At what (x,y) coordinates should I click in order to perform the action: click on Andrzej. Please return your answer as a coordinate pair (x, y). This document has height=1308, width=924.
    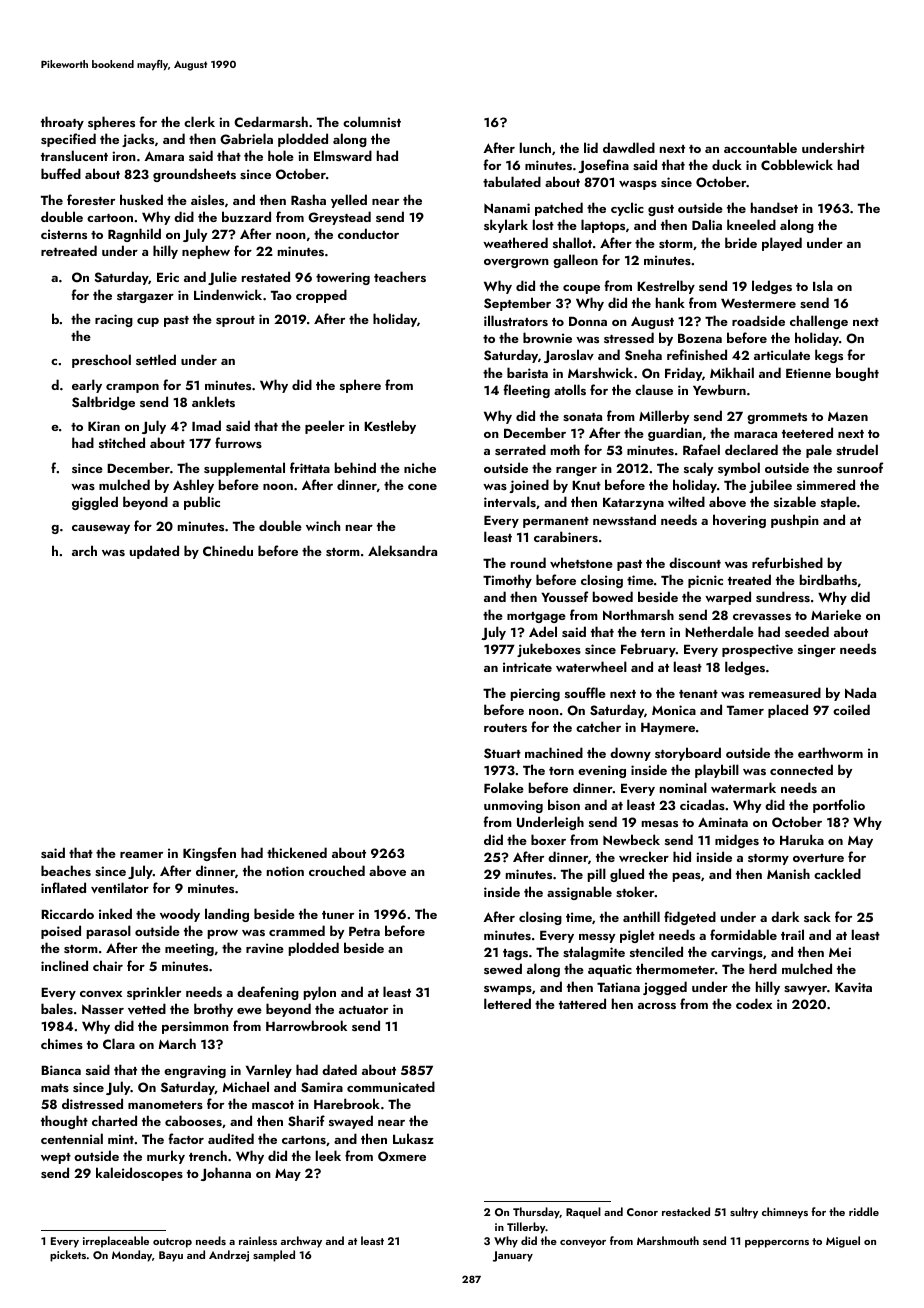
    Looking at the image, I should click on (229, 1256).
